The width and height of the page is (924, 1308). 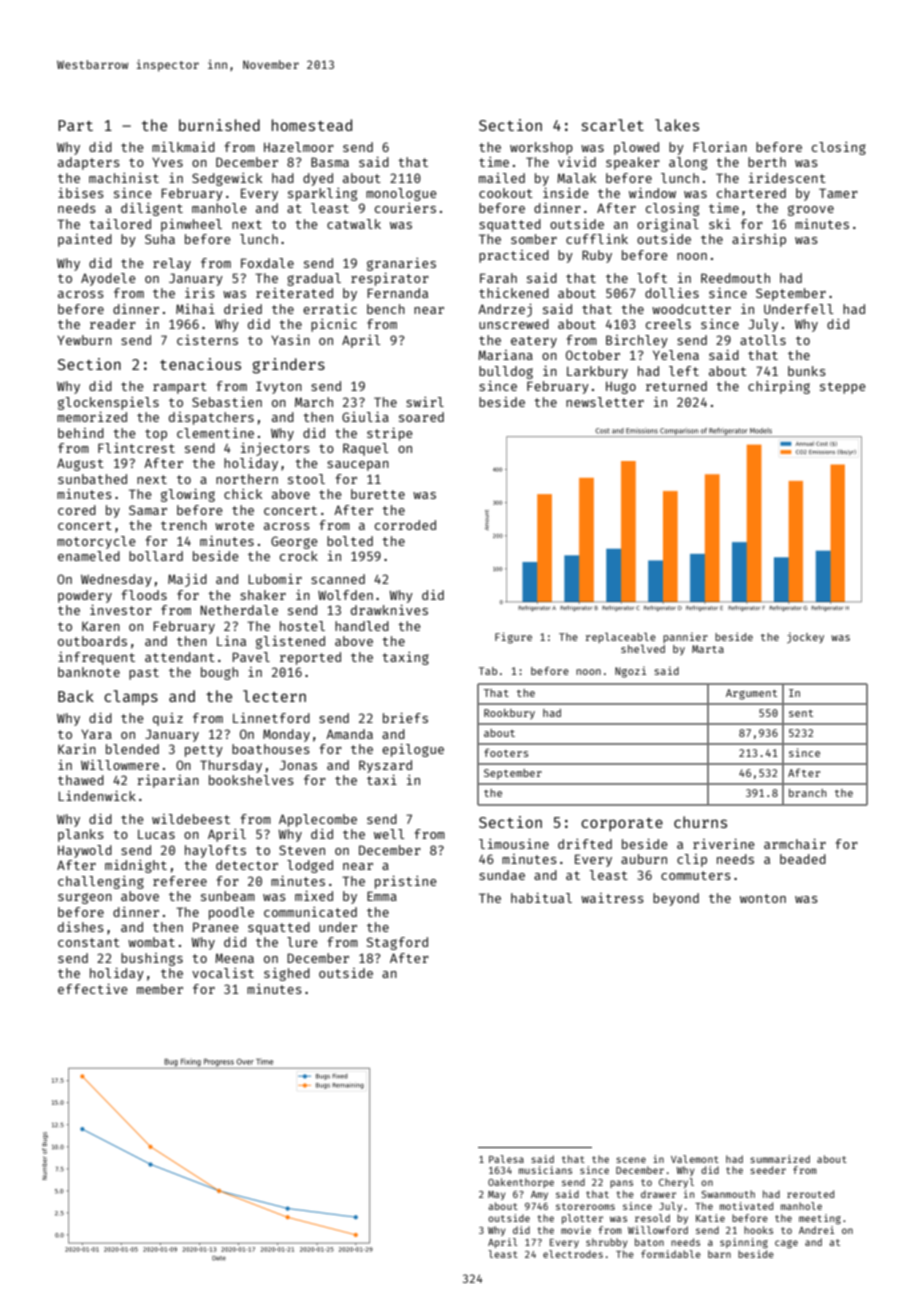 I want to click on newsletter, so click(x=605, y=402).
